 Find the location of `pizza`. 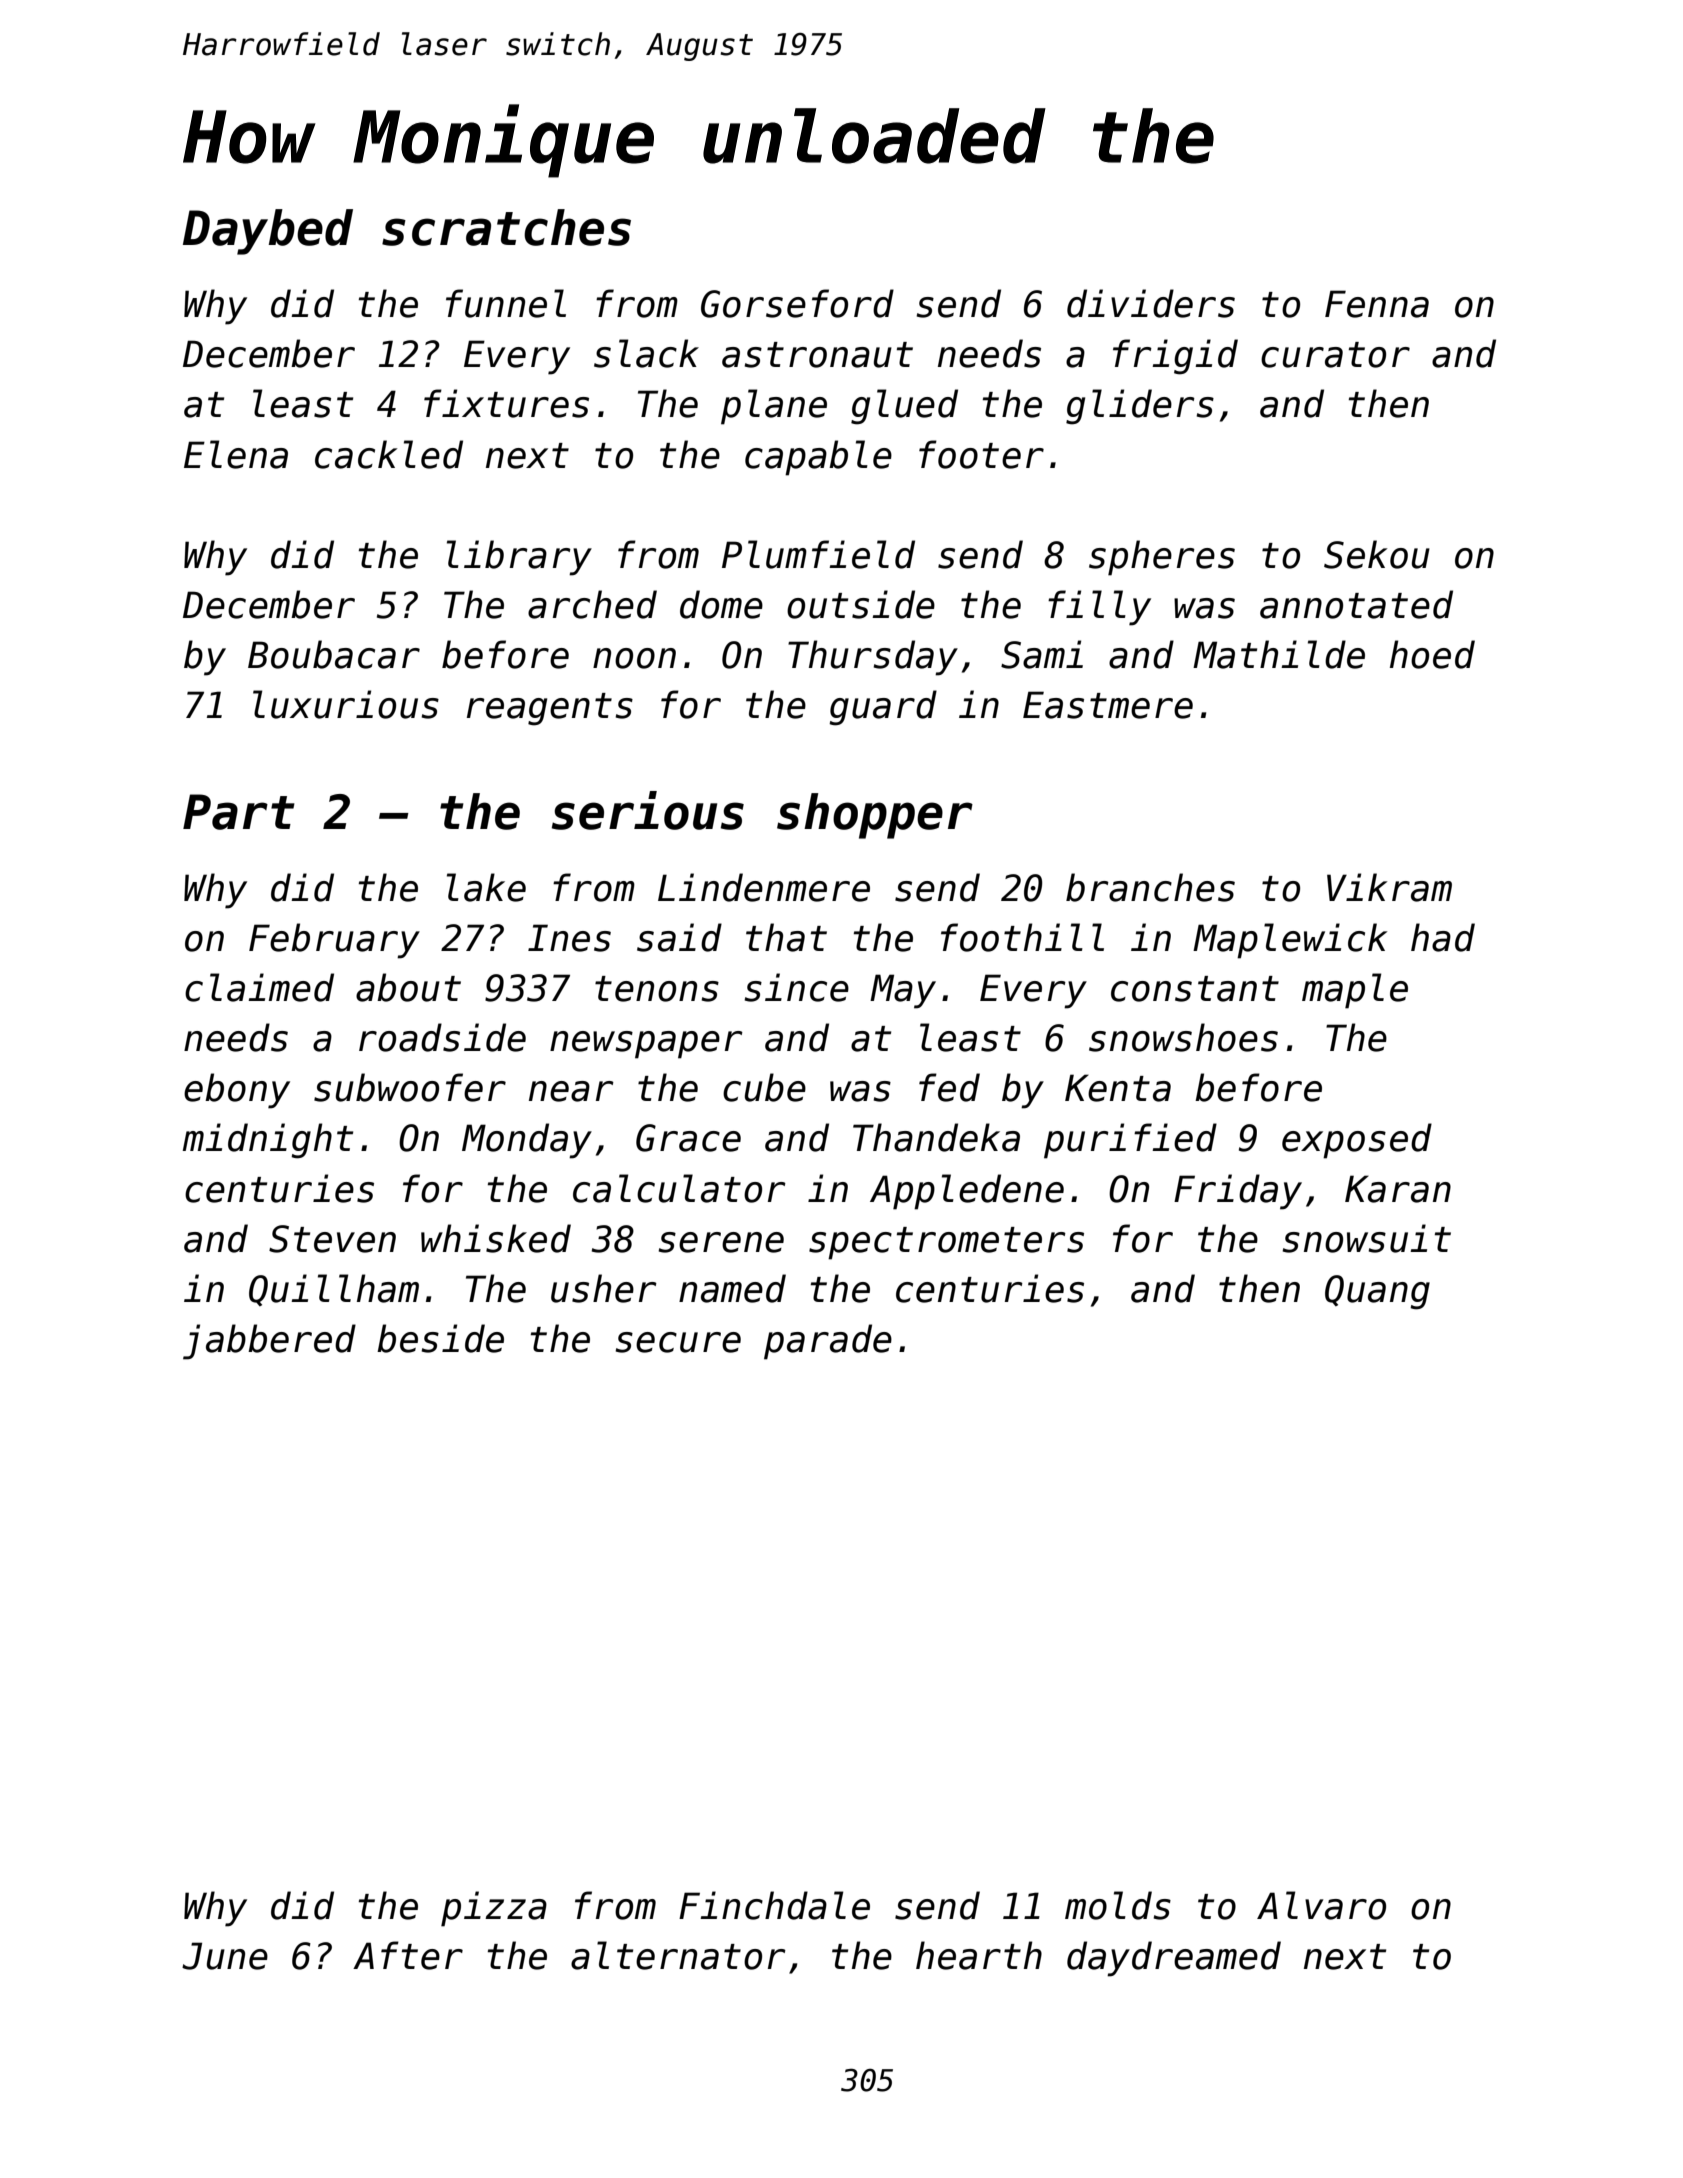

pizza is located at coordinates (494, 1909).
